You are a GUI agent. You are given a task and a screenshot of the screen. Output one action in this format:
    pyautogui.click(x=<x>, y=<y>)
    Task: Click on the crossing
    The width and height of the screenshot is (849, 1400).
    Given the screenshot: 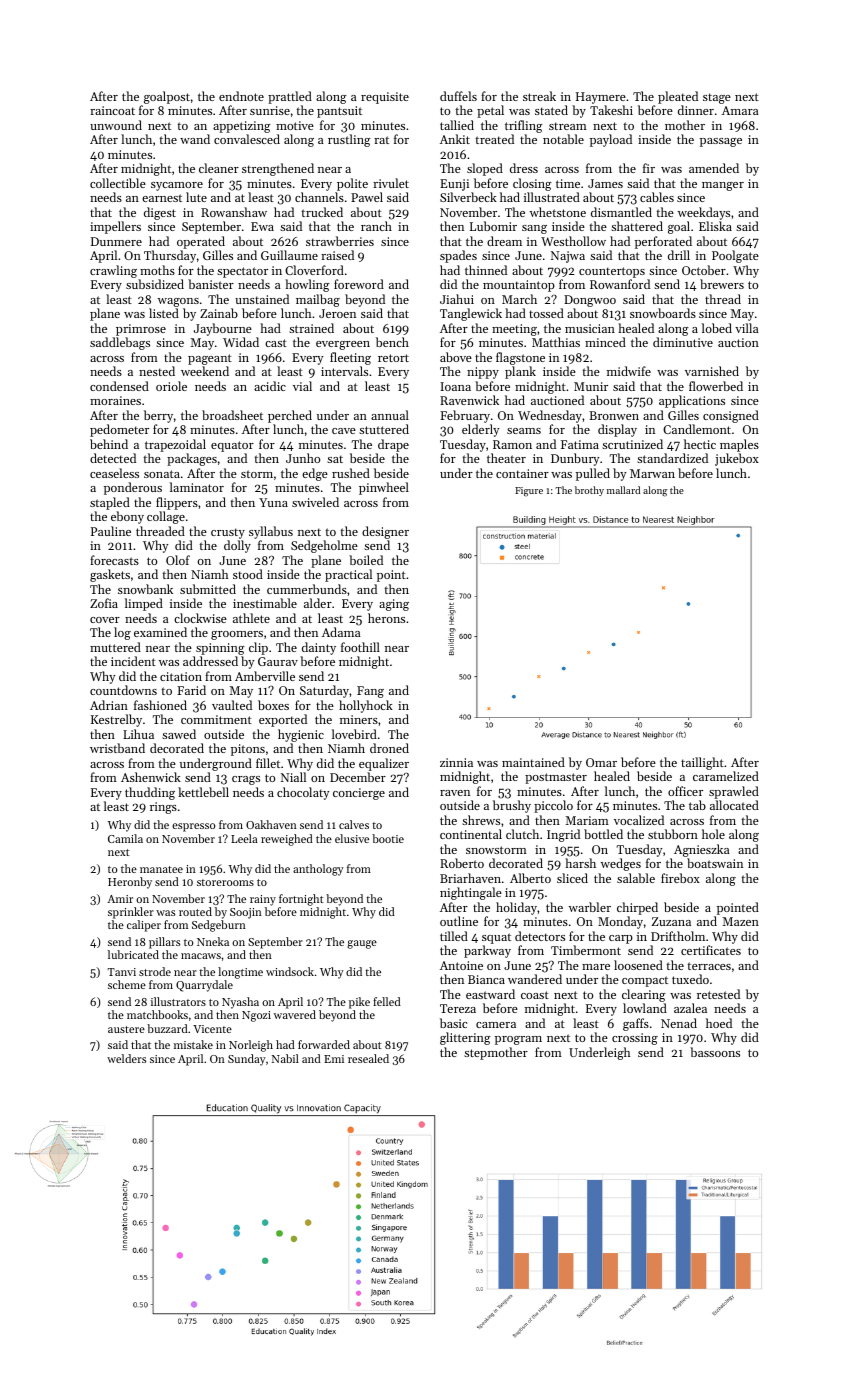 What is the action you would take?
    pyautogui.click(x=635, y=1039)
